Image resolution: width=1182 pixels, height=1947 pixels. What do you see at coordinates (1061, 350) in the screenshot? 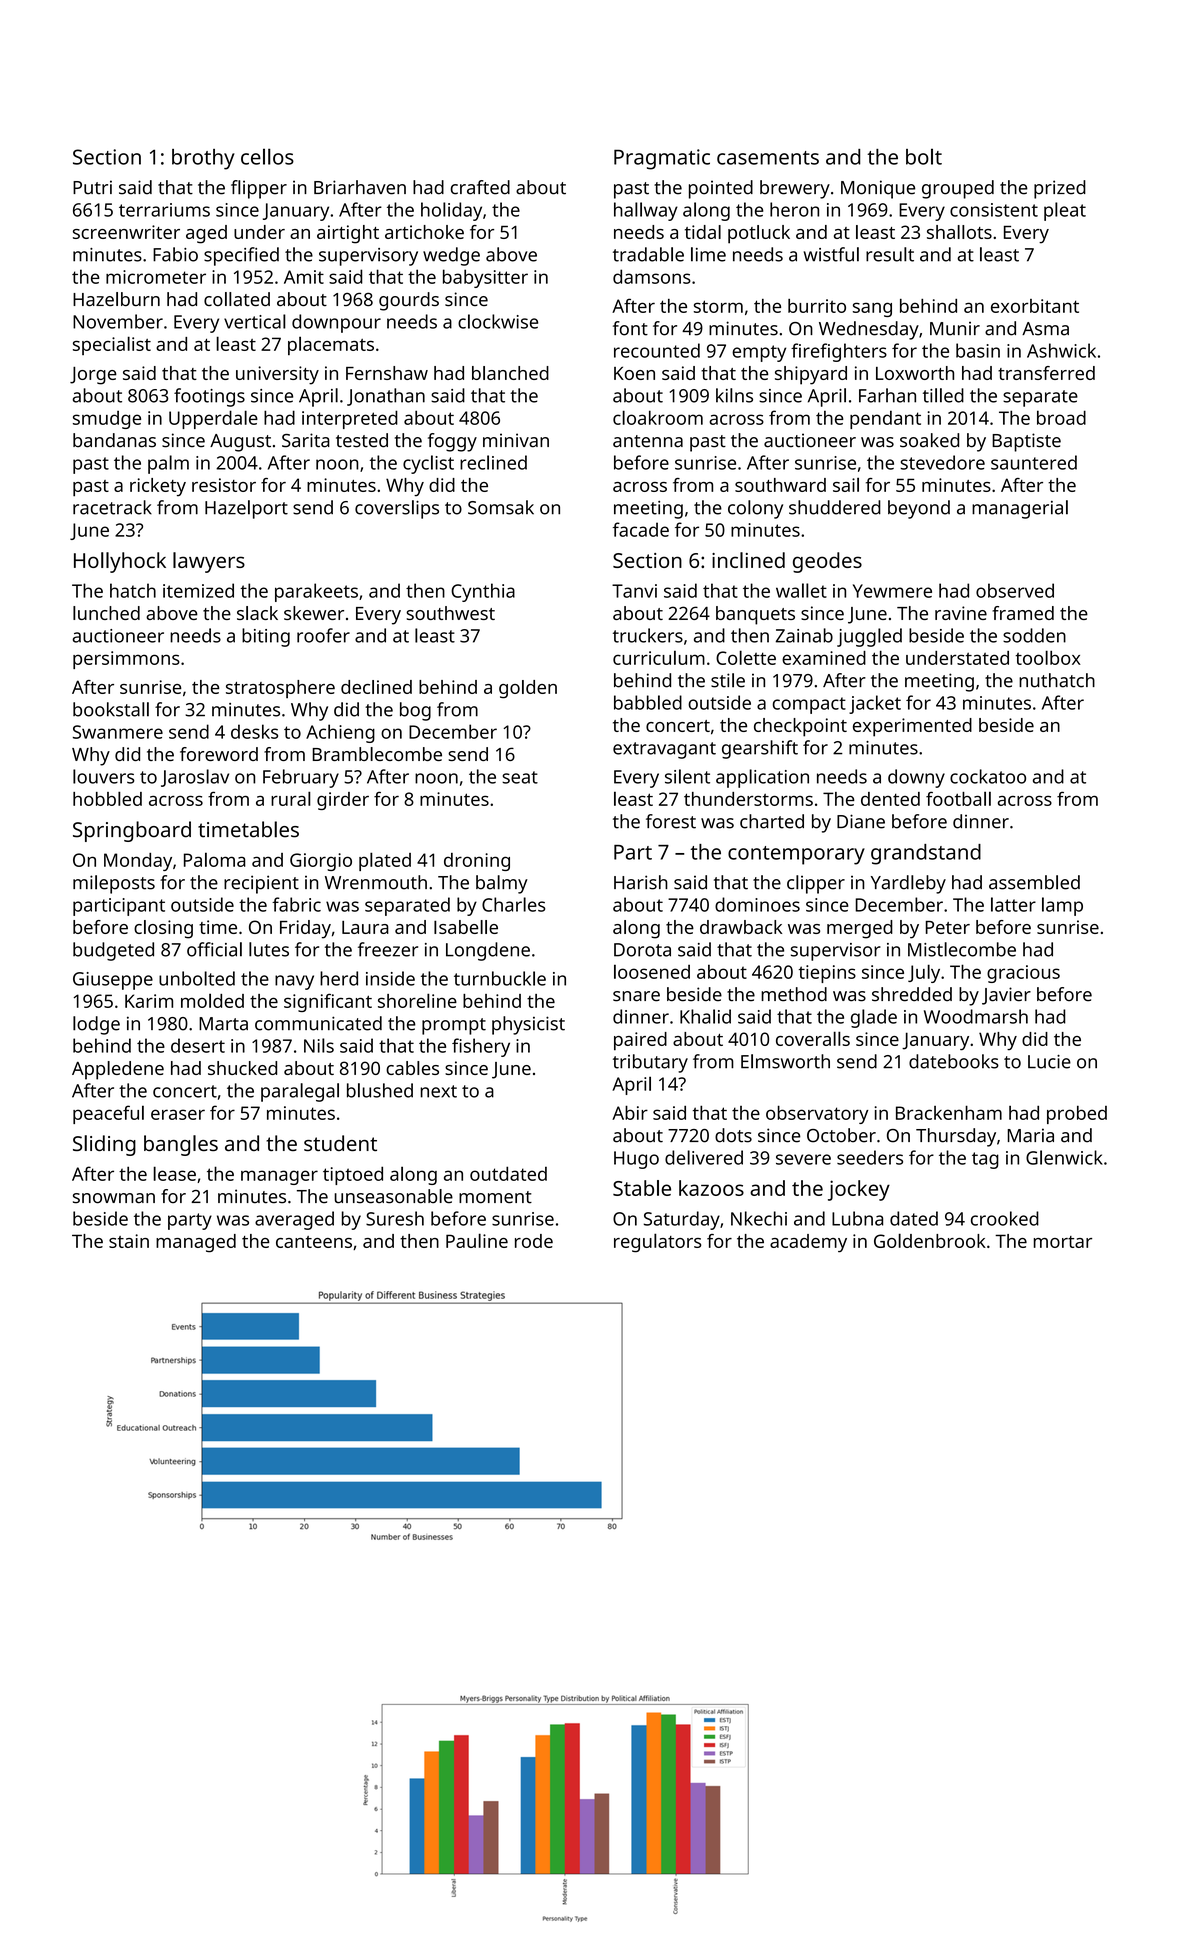
I see `Ashwick` at bounding box center [1061, 350].
